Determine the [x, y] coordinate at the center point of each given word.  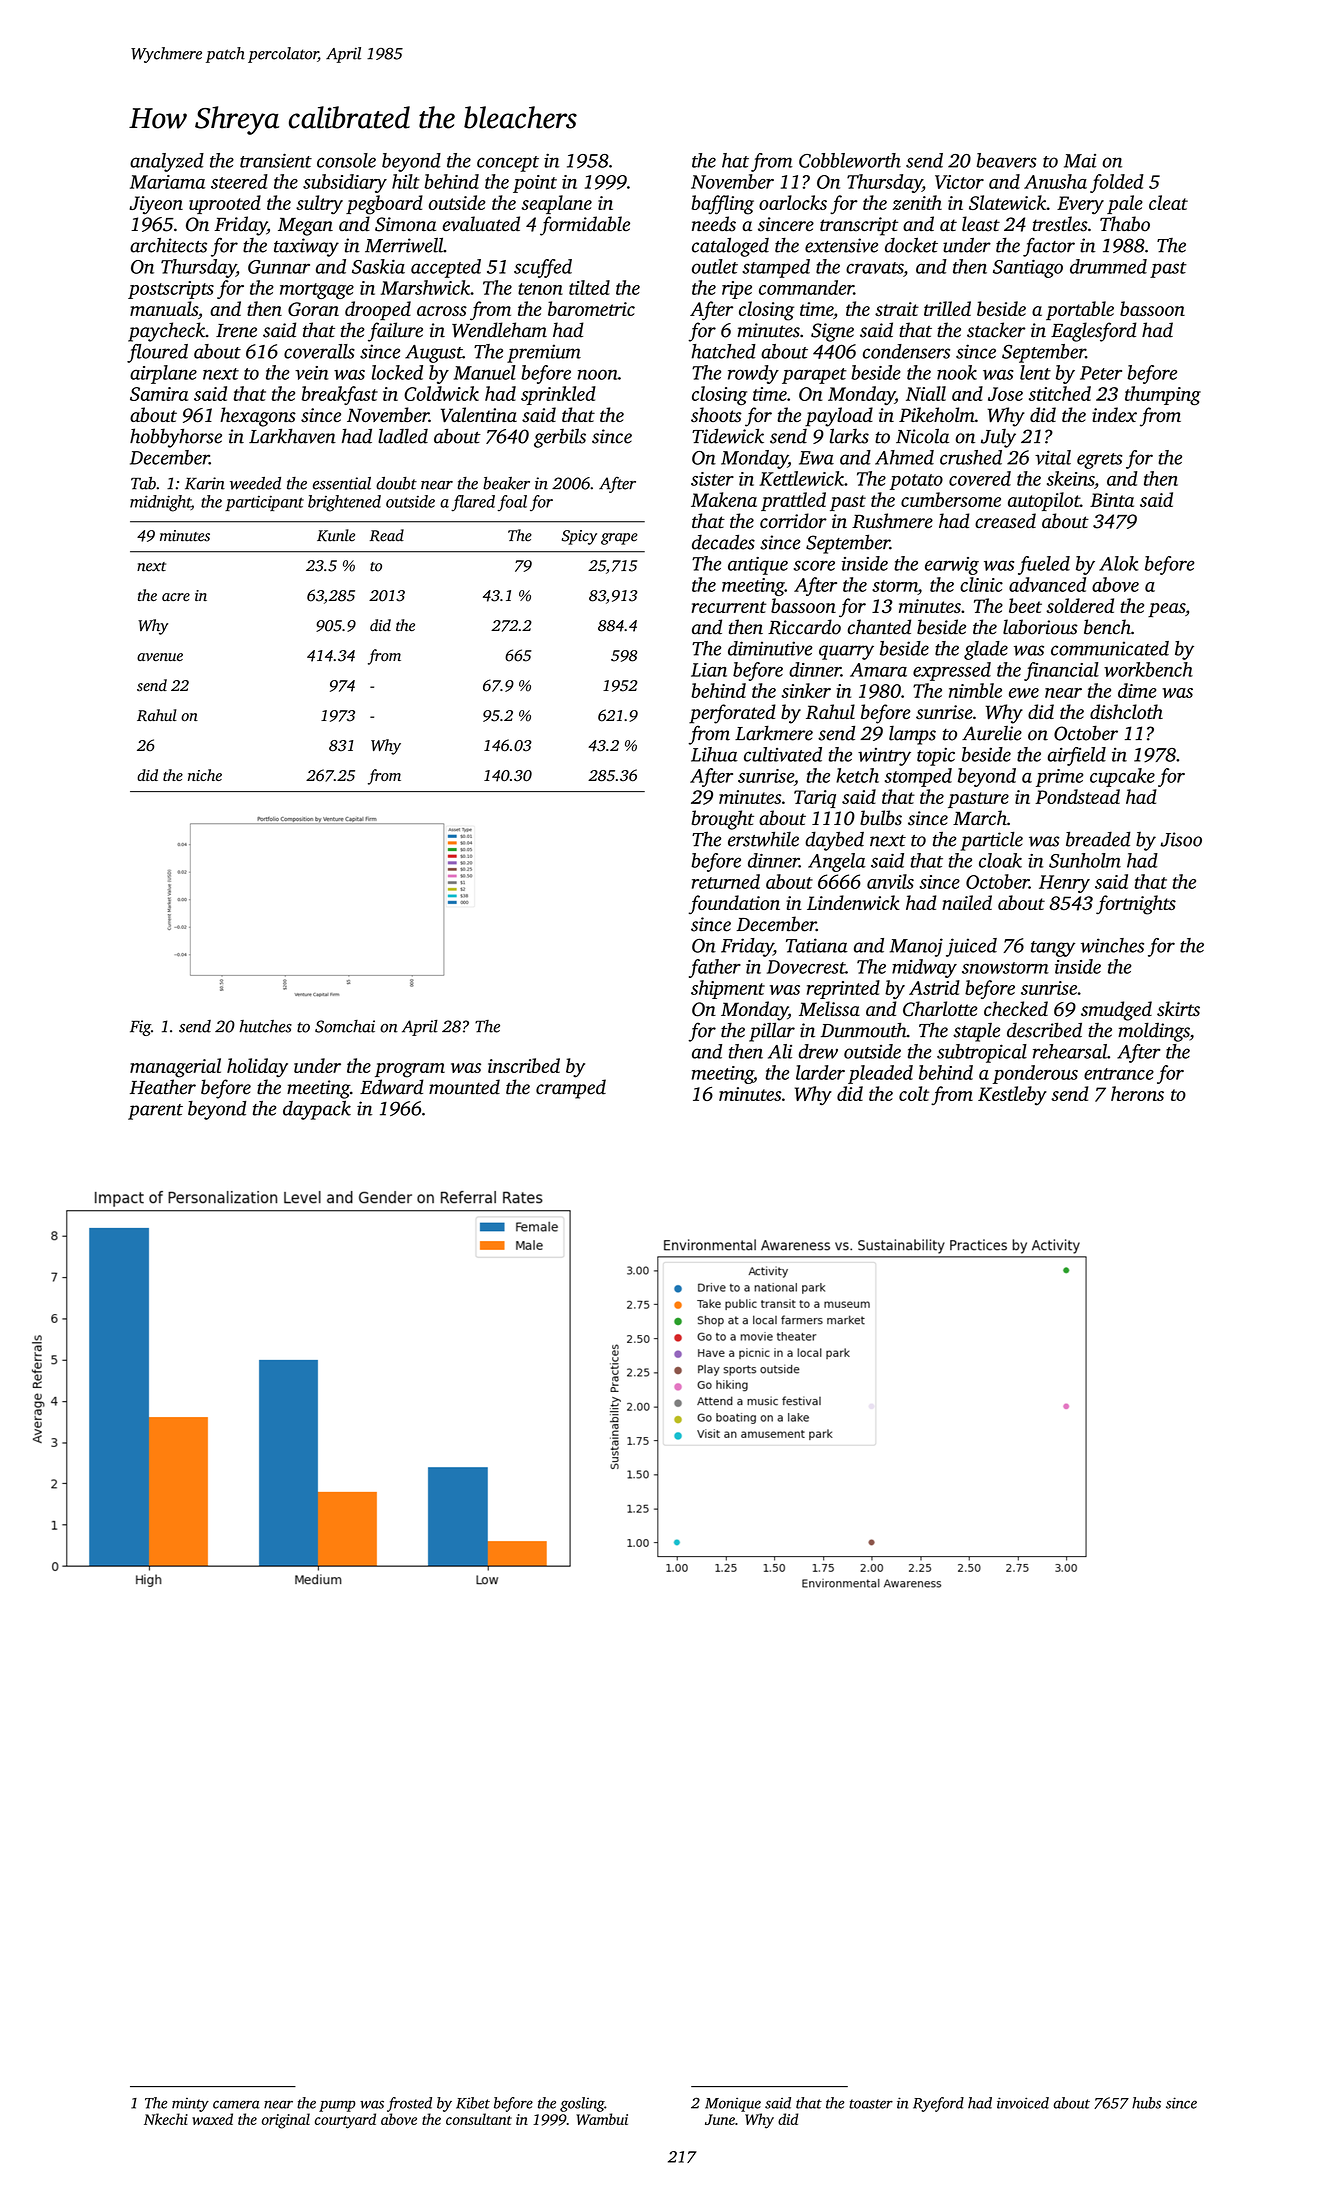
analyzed [167, 162]
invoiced [1023, 2103]
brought [722, 820]
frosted [409, 2104]
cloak [1000, 860]
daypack [317, 1110]
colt [914, 1093]
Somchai [345, 1026]
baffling [722, 205]
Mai [1080, 161]
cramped [571, 1089]
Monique [733, 2104]
